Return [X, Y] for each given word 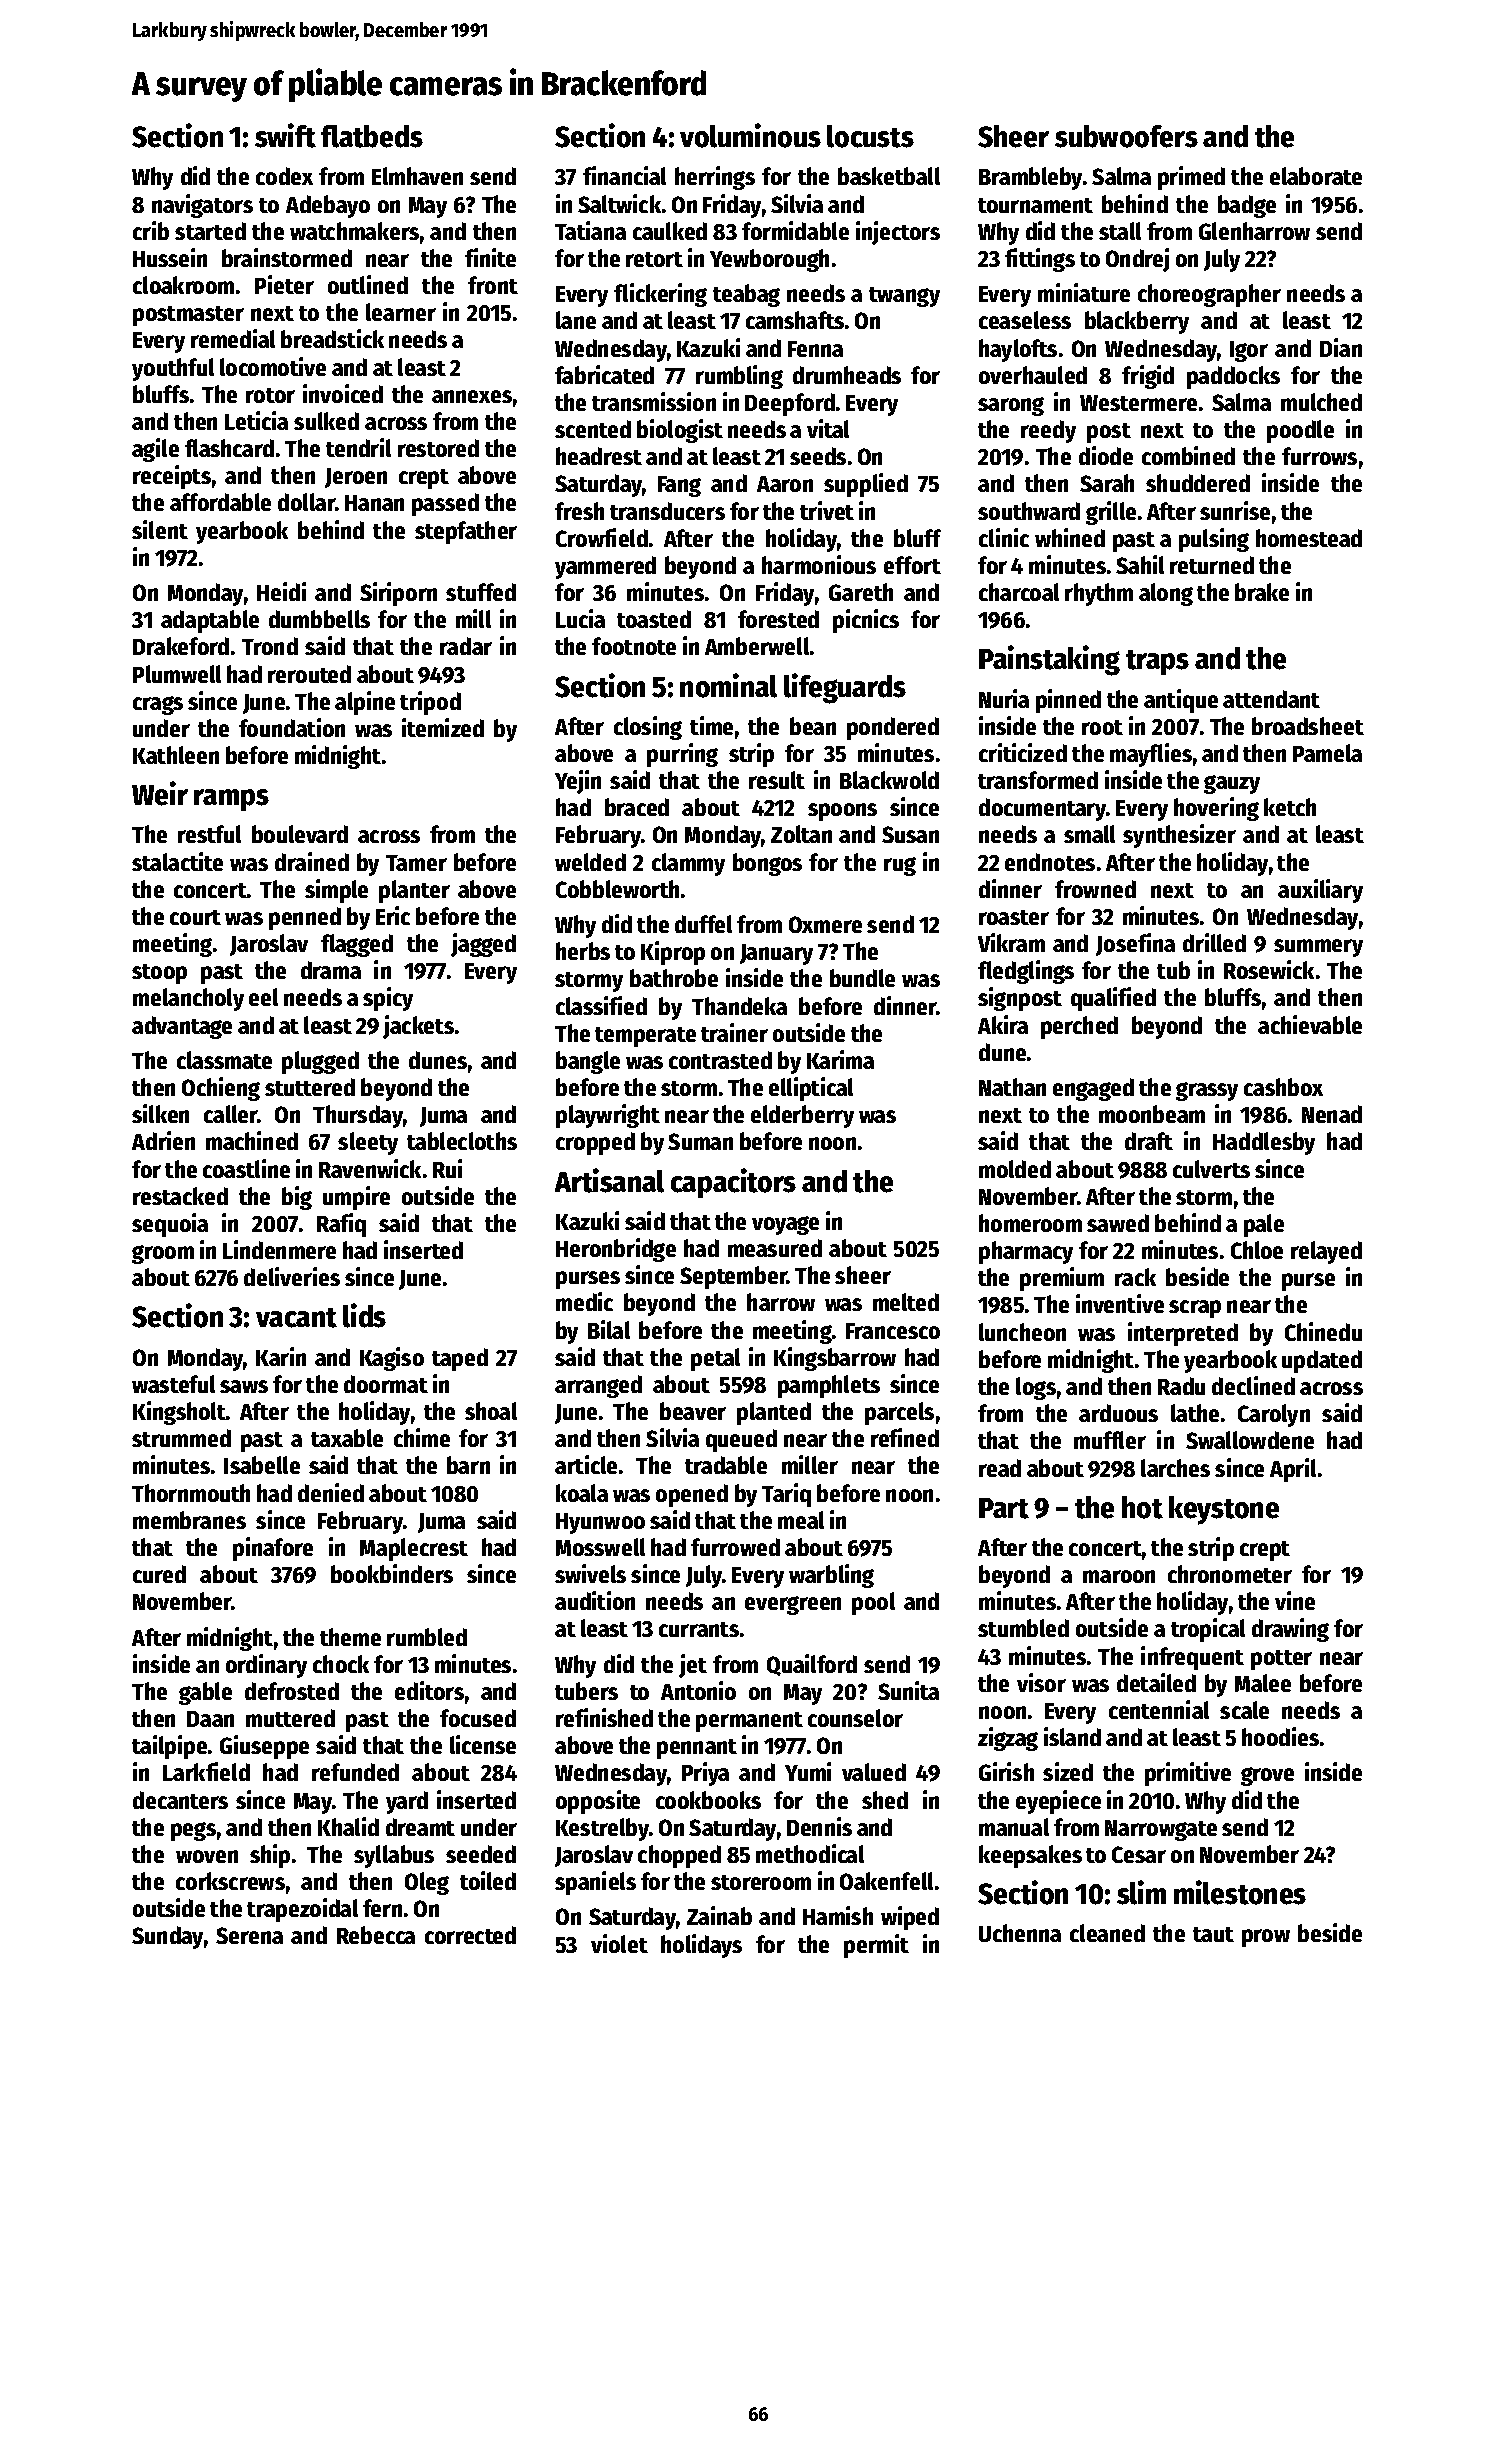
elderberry [802, 1116]
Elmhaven [417, 176]
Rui [447, 1168]
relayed [1326, 1252]
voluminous [750, 135]
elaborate [1316, 176]
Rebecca [376, 1935]
